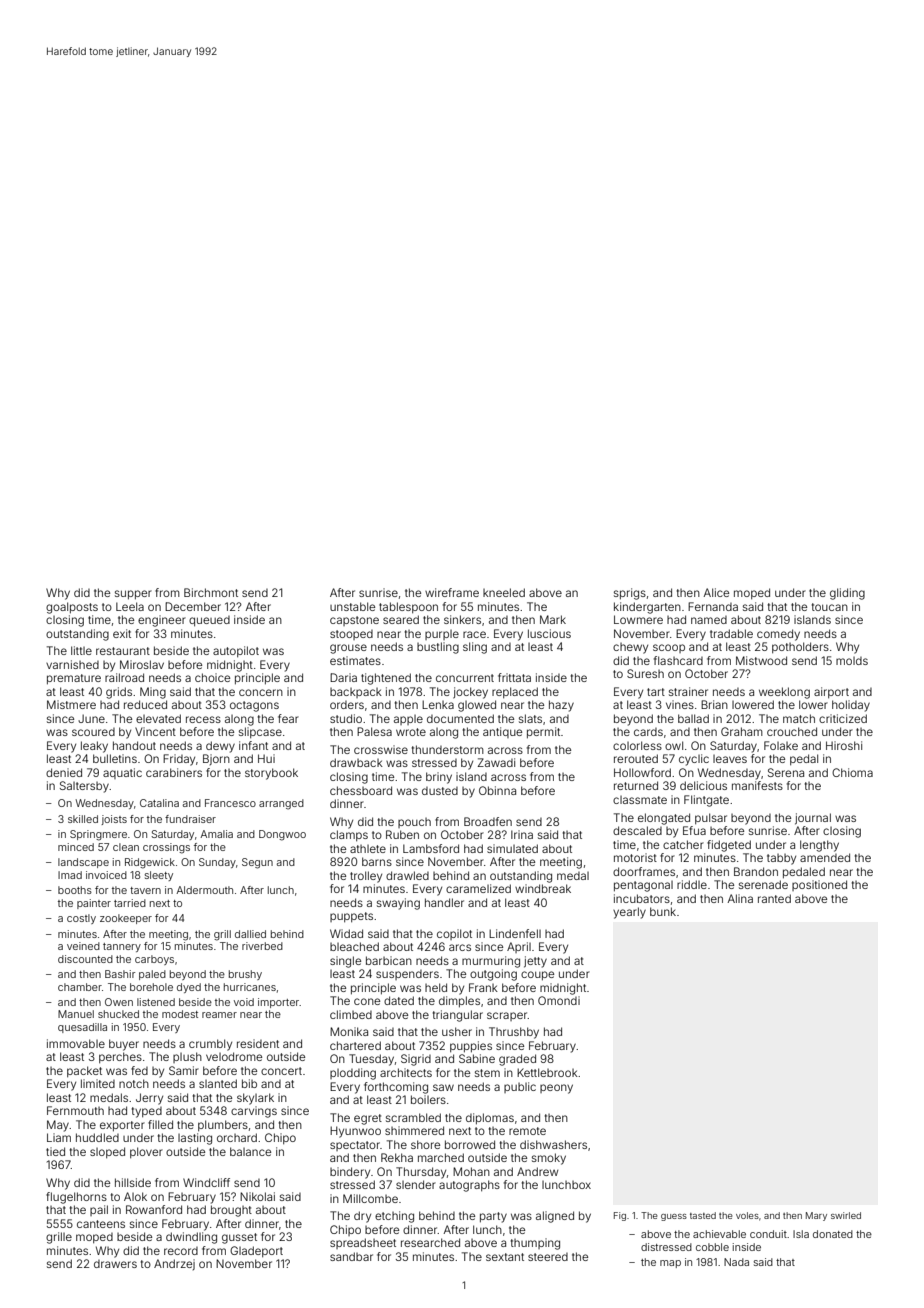 The width and height of the image is (924, 1308). What do you see at coordinates (81, 650) in the image?
I see `little` at bounding box center [81, 650].
